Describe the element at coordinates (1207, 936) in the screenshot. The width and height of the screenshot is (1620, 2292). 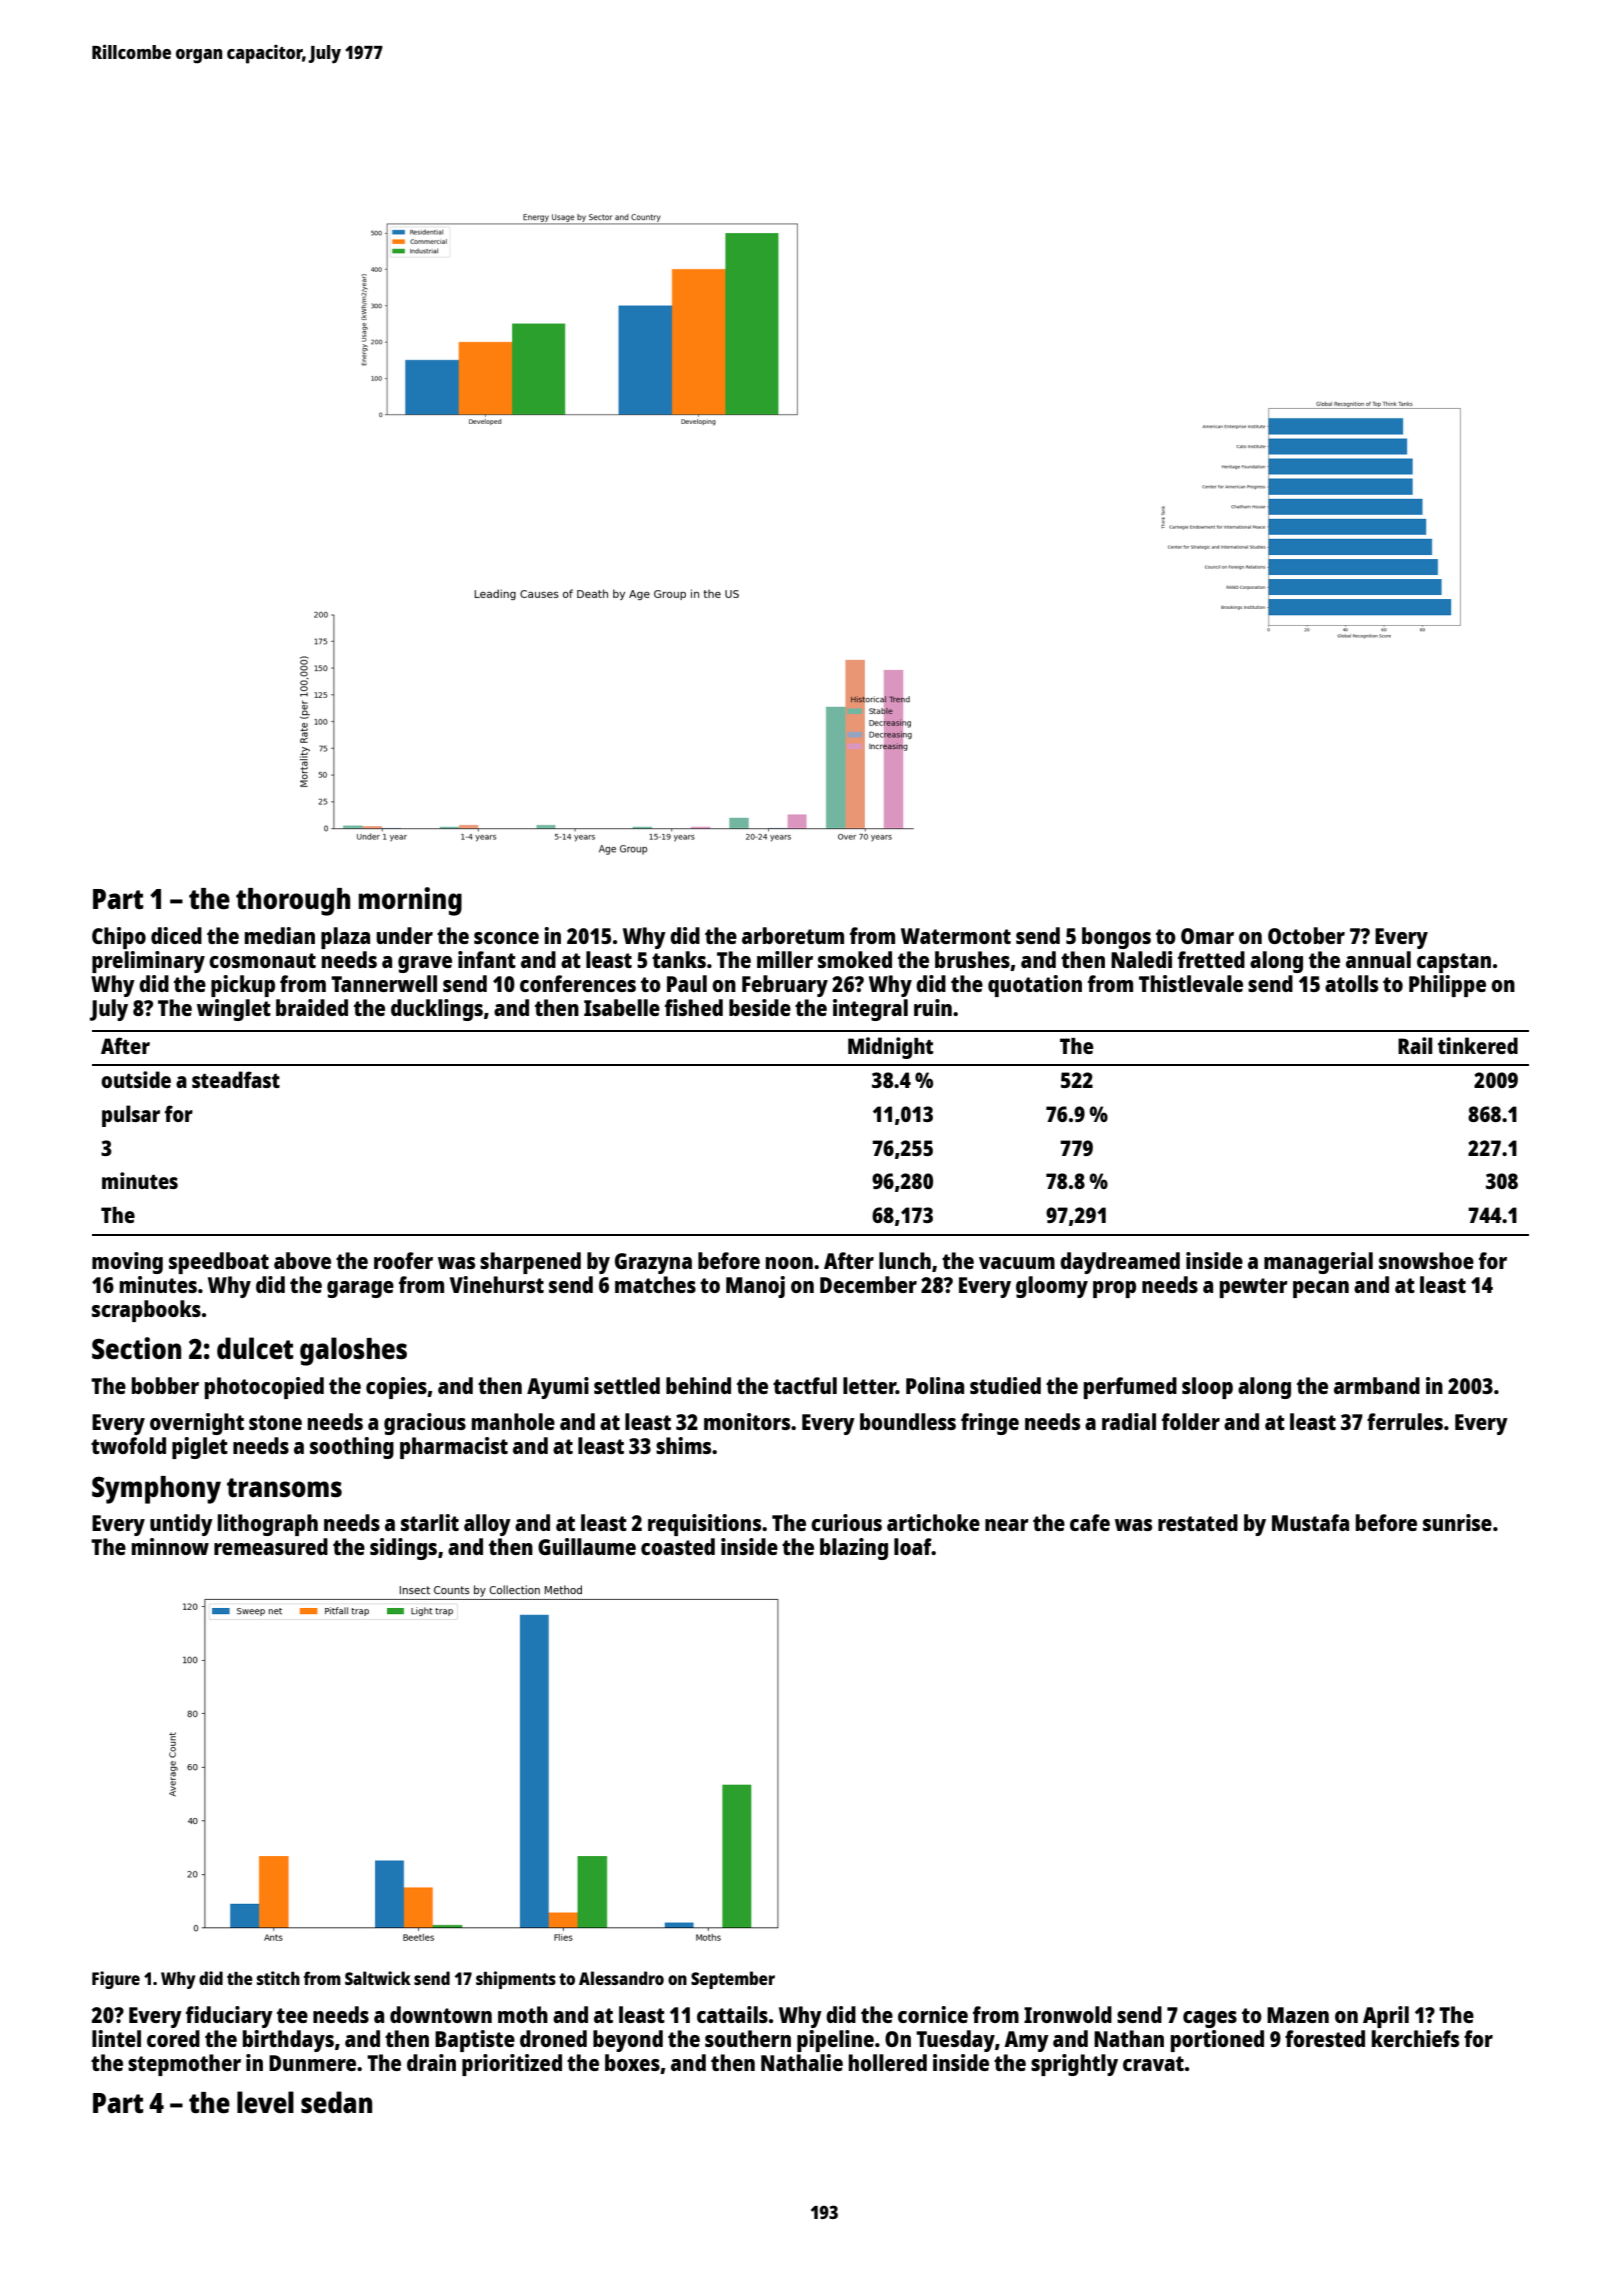
I see `Omar` at that location.
